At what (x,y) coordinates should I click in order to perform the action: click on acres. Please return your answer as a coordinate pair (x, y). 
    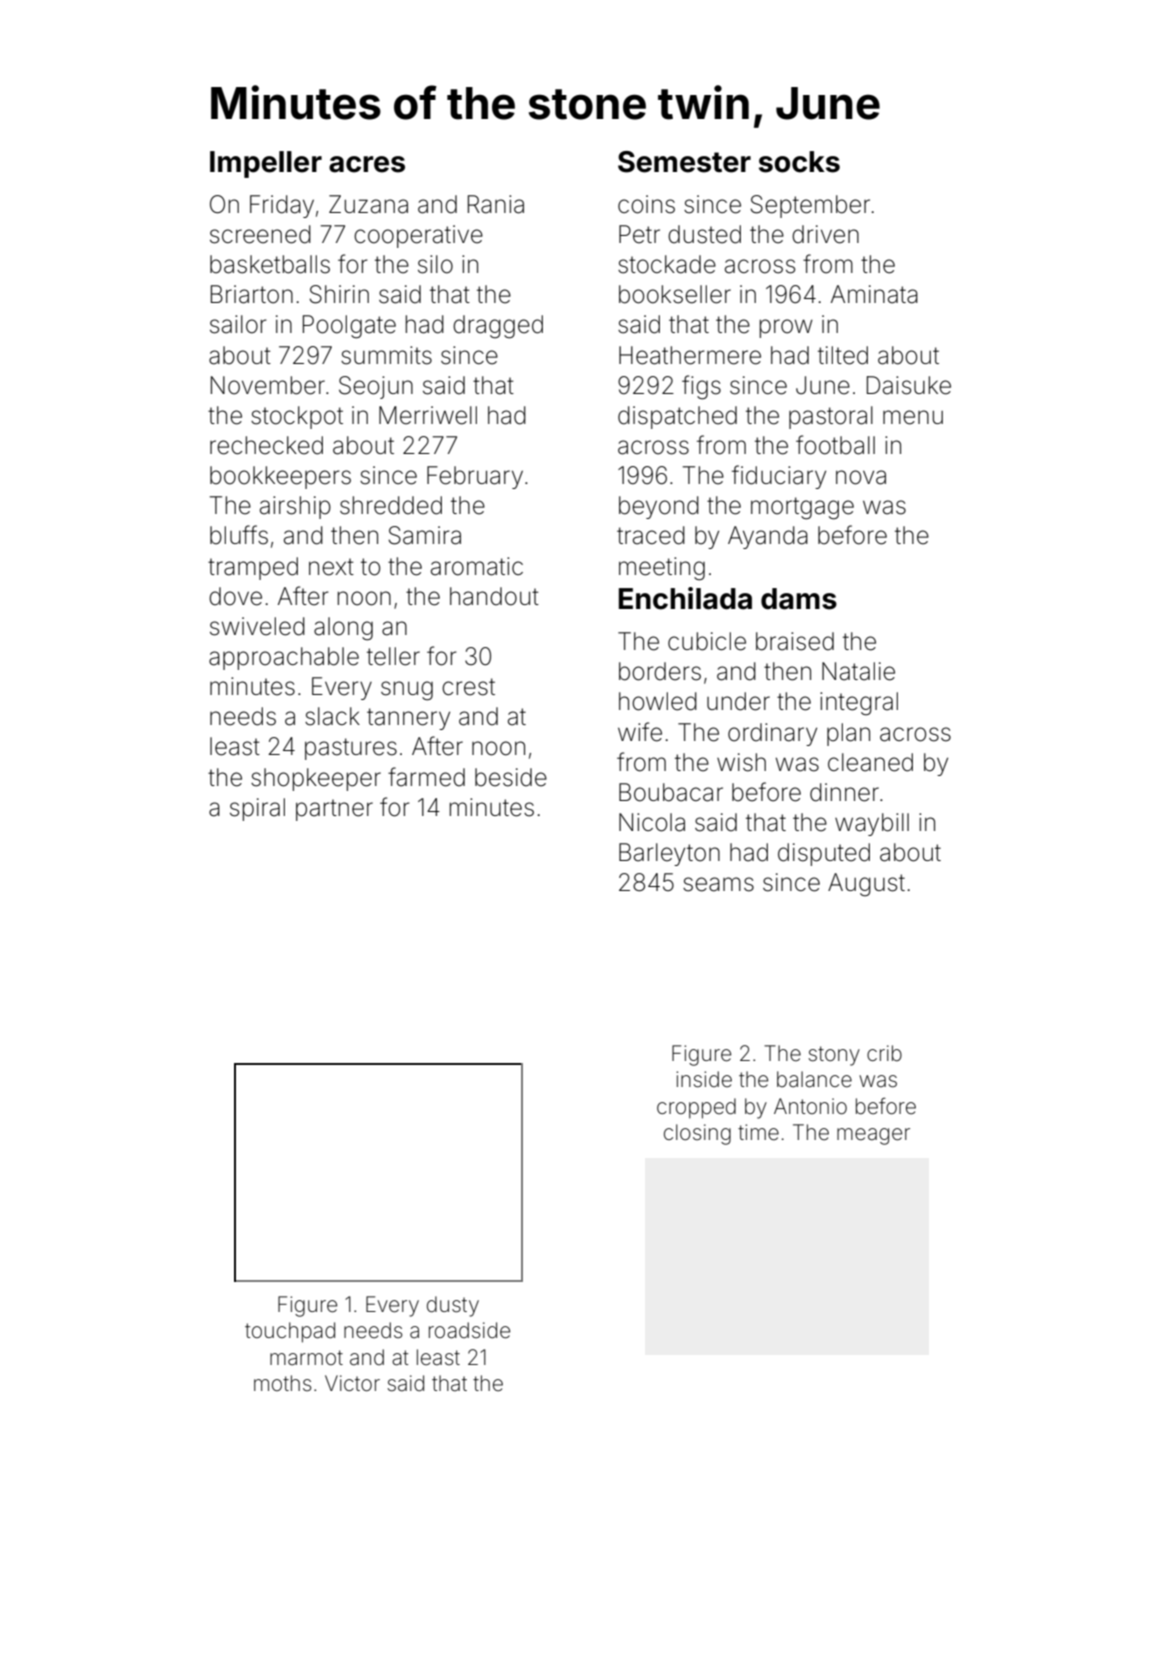
    Looking at the image, I should click on (367, 164).
